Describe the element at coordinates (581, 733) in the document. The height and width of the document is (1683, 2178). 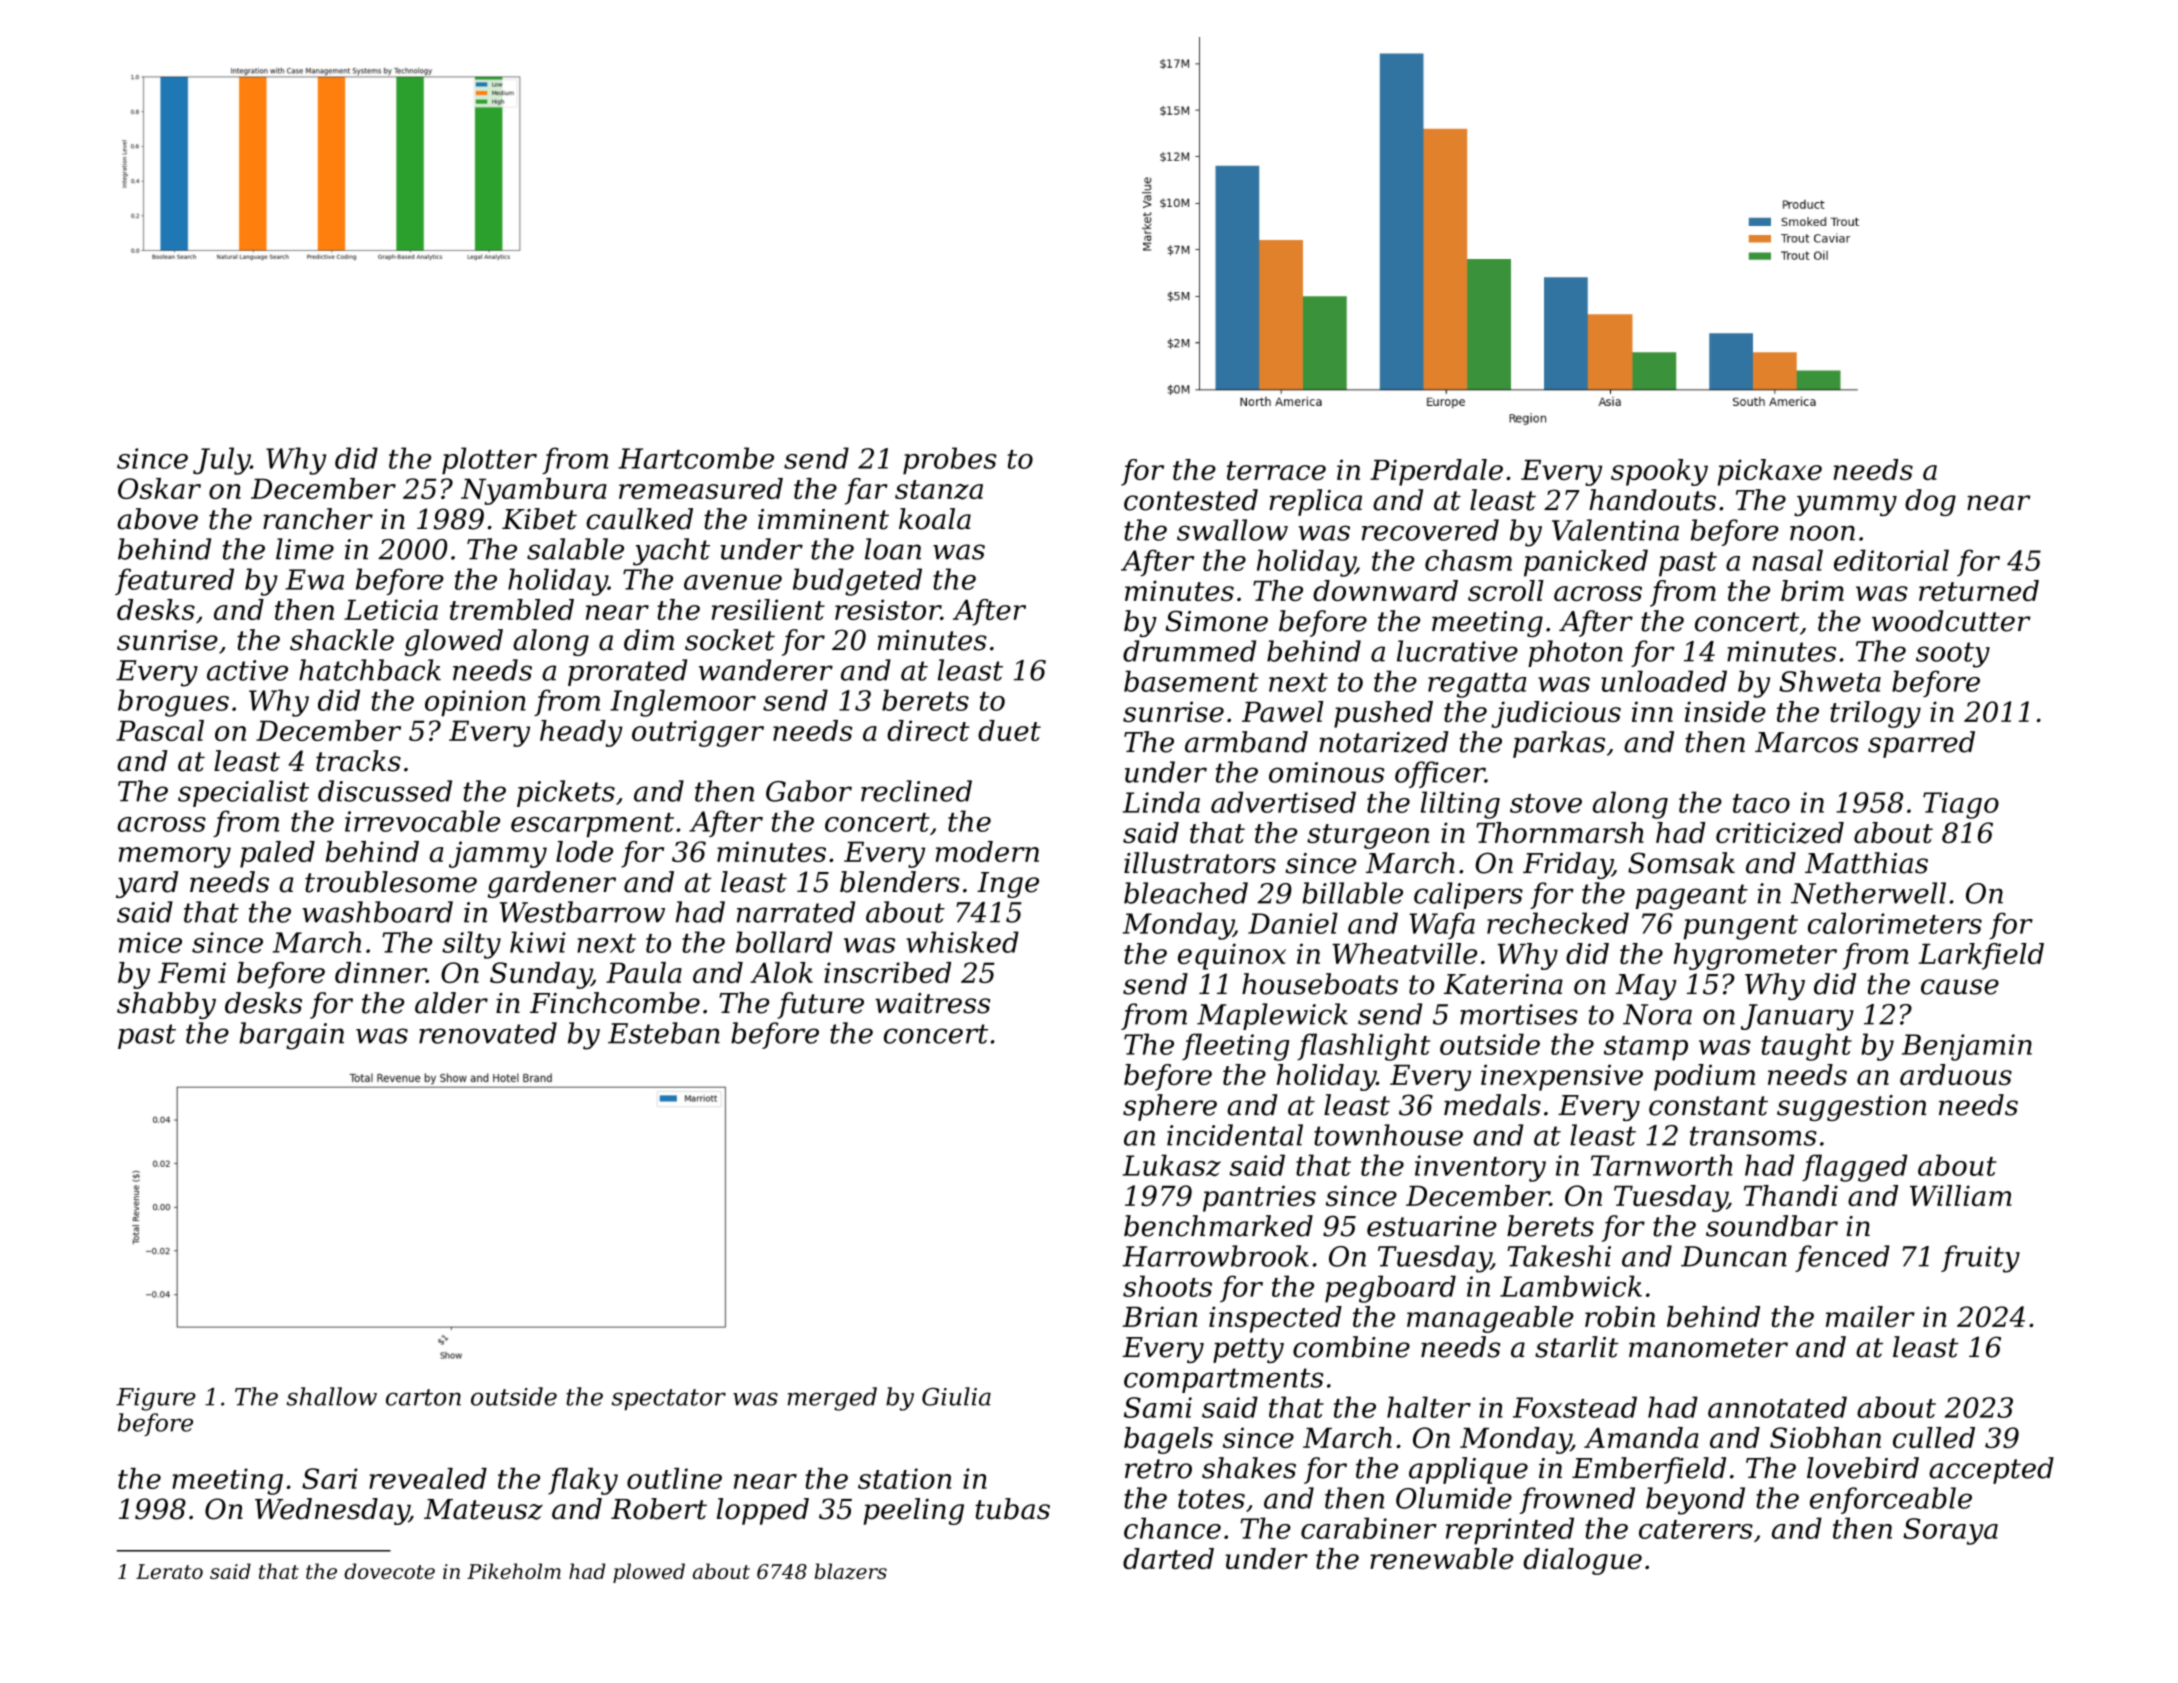
I see `heady` at that location.
